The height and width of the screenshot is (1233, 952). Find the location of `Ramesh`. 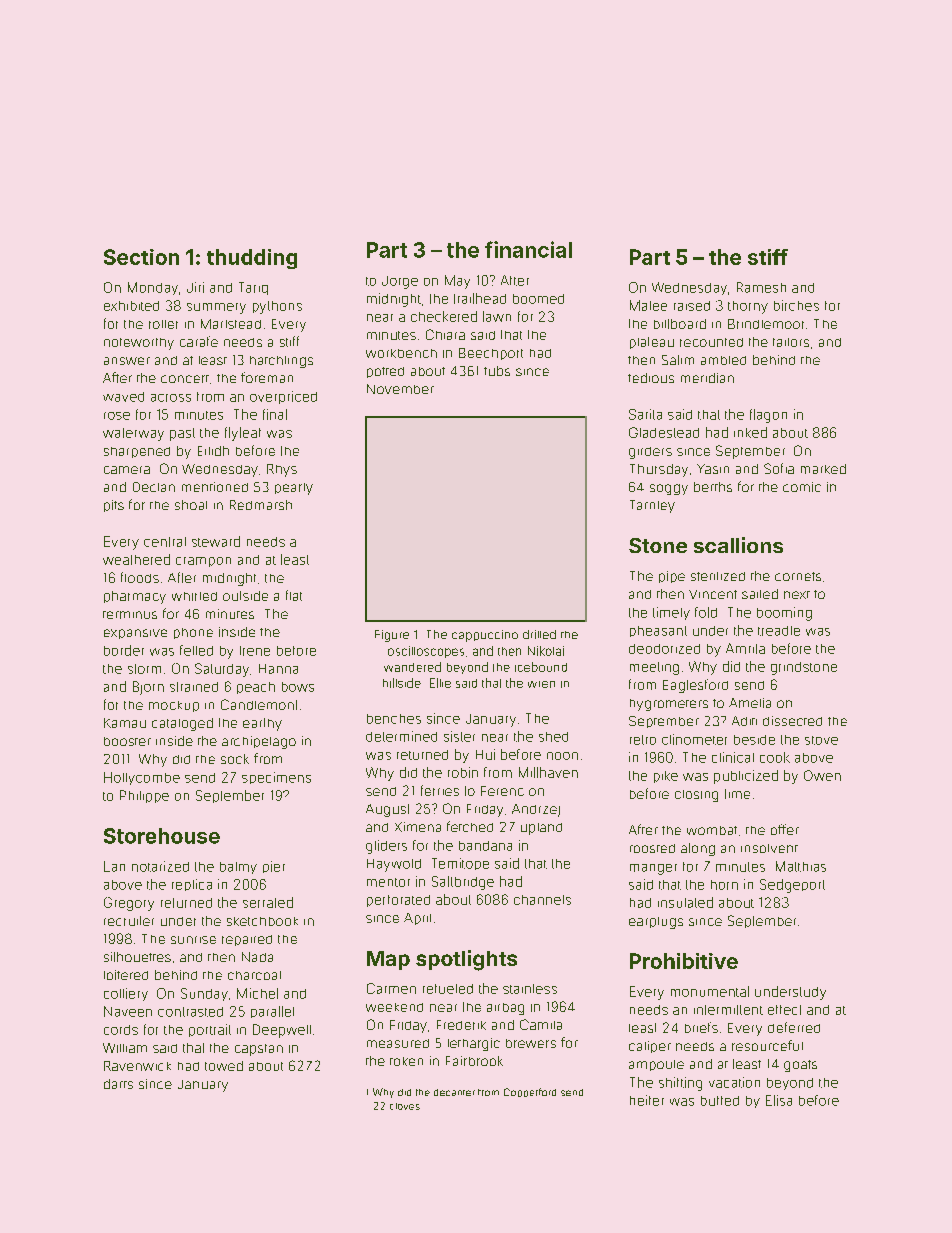

Ramesh is located at coordinates (761, 287).
